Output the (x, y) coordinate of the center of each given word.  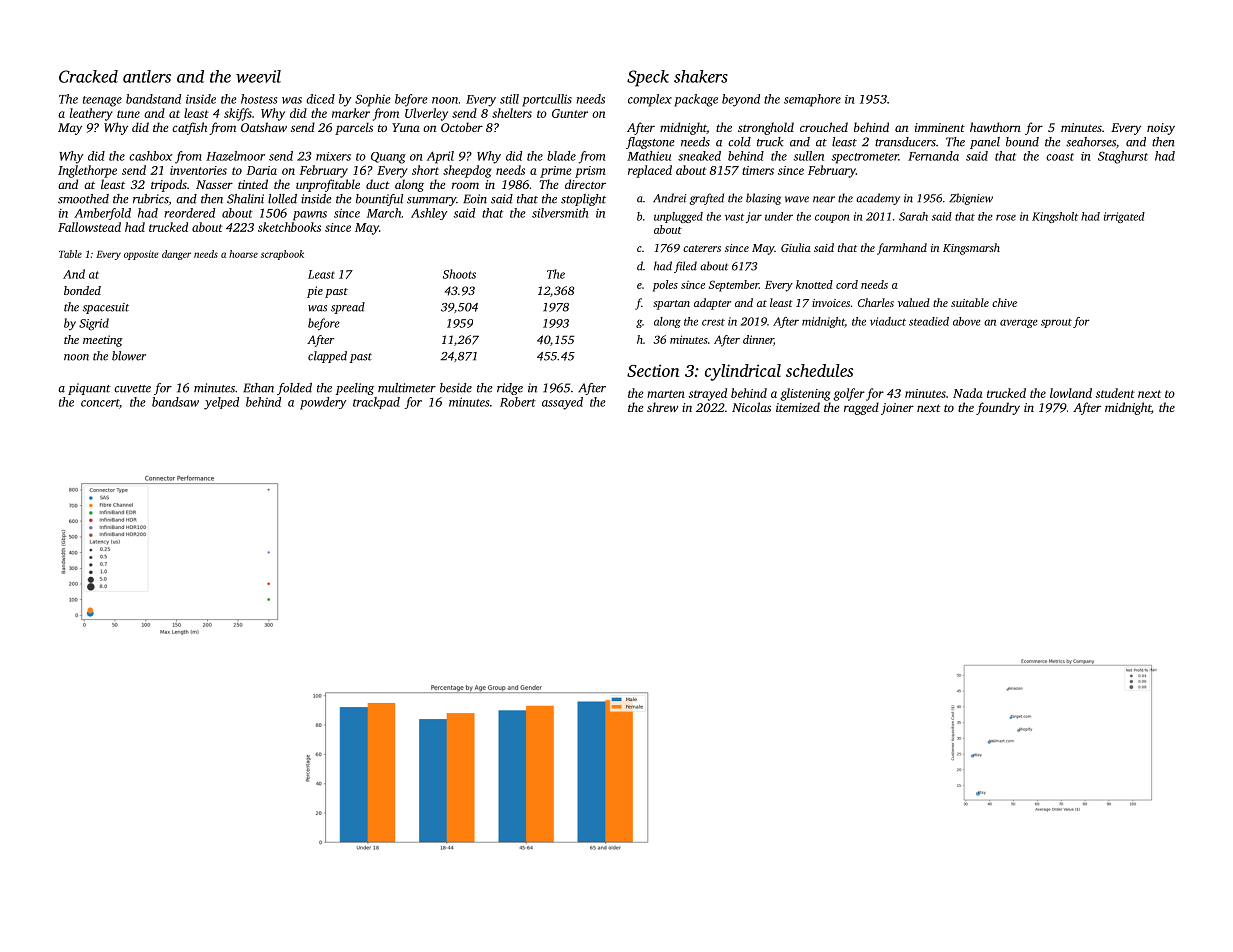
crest (713, 322)
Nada (968, 393)
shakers (701, 76)
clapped (327, 357)
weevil (258, 76)
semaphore (812, 100)
